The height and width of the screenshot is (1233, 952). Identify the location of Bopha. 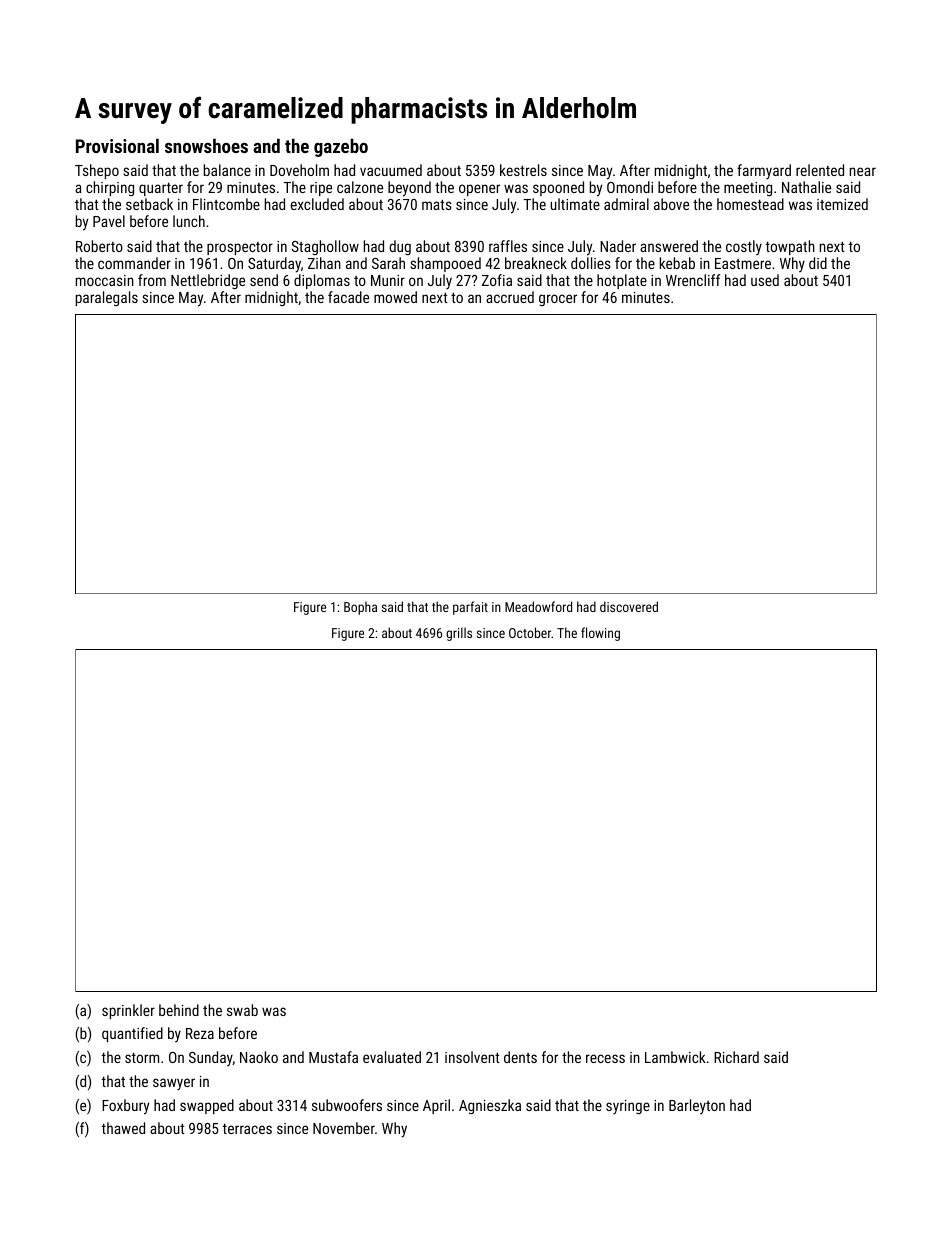
(360, 608).
